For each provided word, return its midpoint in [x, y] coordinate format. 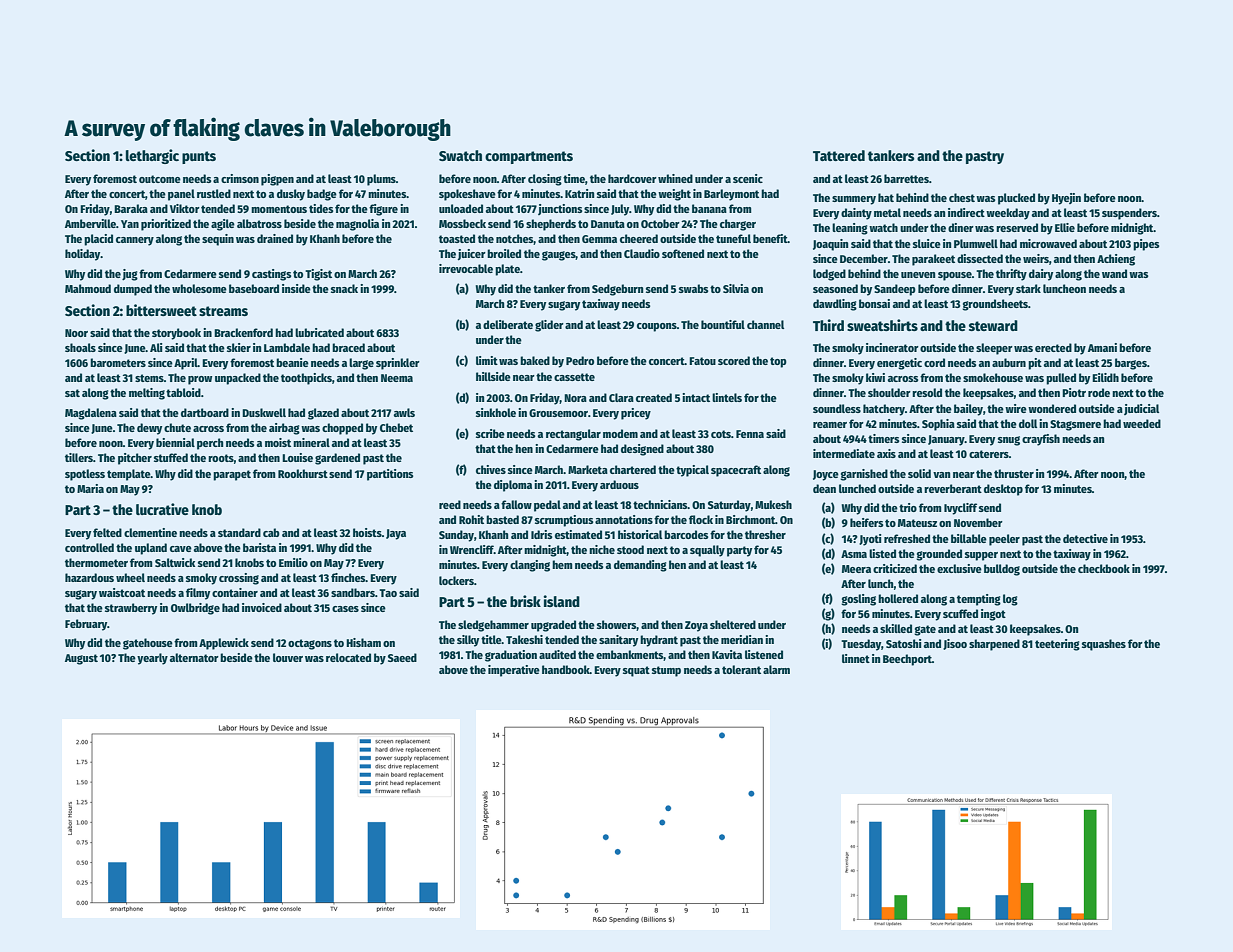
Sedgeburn [617, 290]
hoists [367, 532]
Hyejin [1066, 199]
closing [545, 180]
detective [1085, 538]
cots [721, 434]
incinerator [892, 347]
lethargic [152, 156]
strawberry [131, 609]
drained [275, 238]
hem [562, 564]
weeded [1142, 423]
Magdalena [91, 414]
